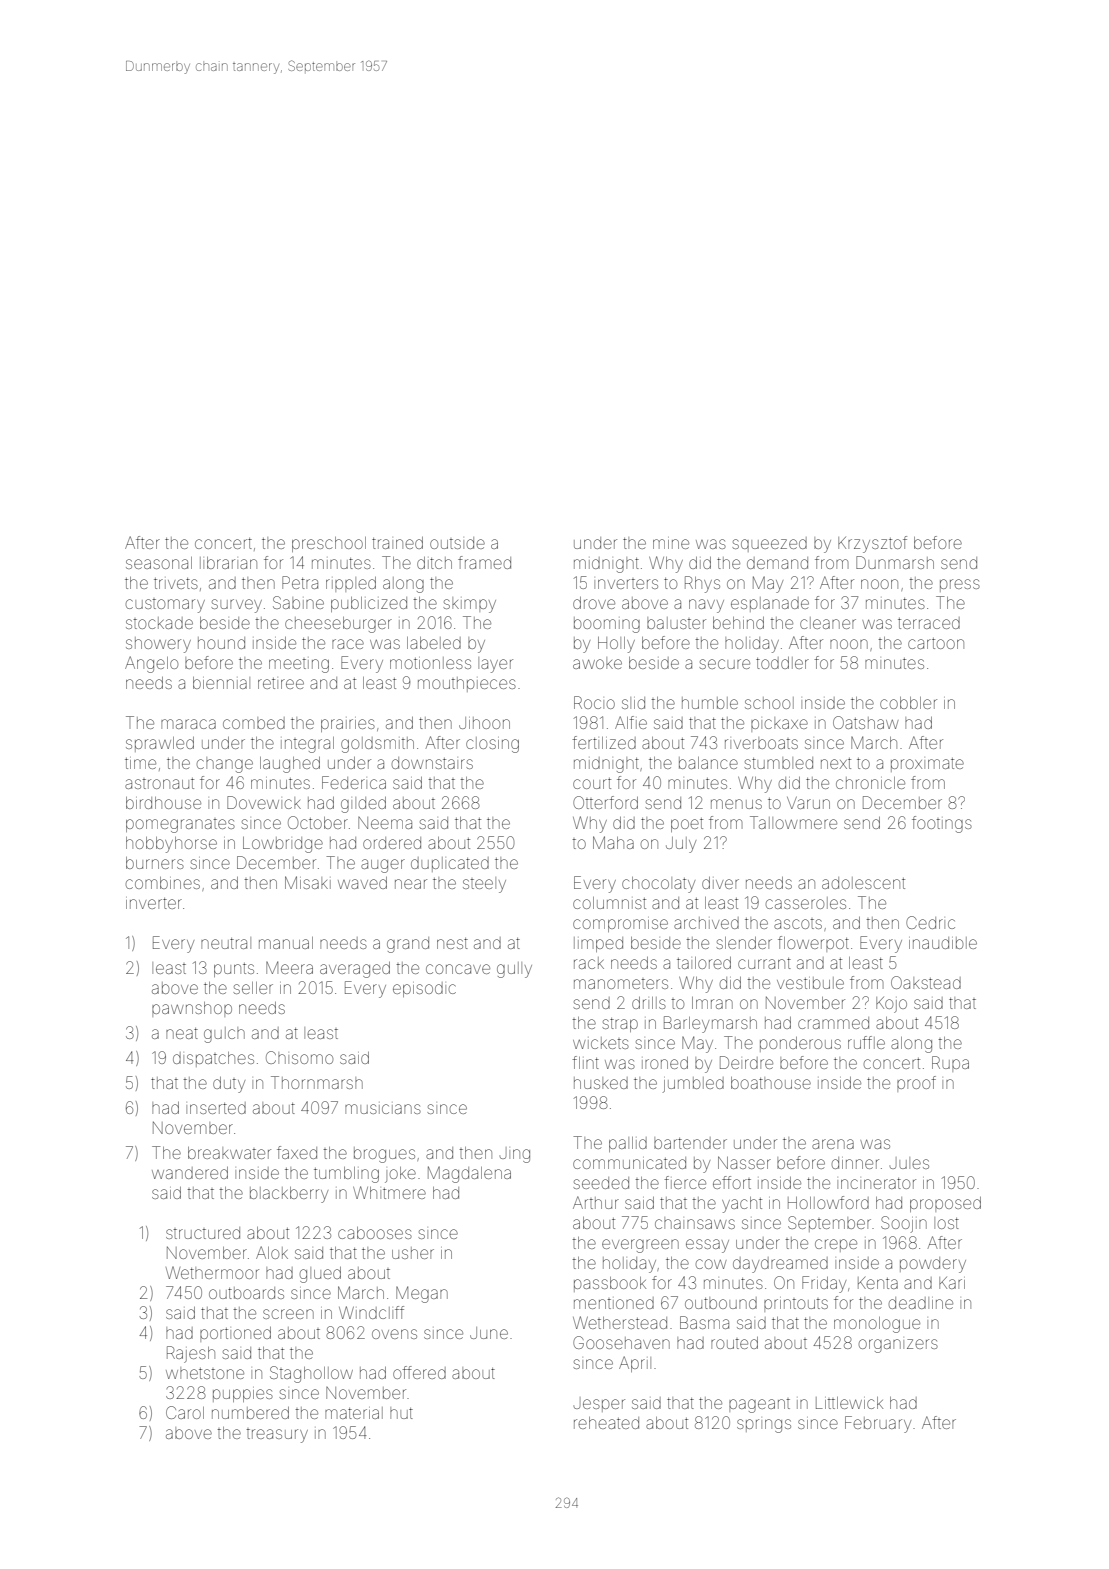 The width and height of the screenshot is (1109, 1569). I want to click on cartoon, so click(936, 643).
